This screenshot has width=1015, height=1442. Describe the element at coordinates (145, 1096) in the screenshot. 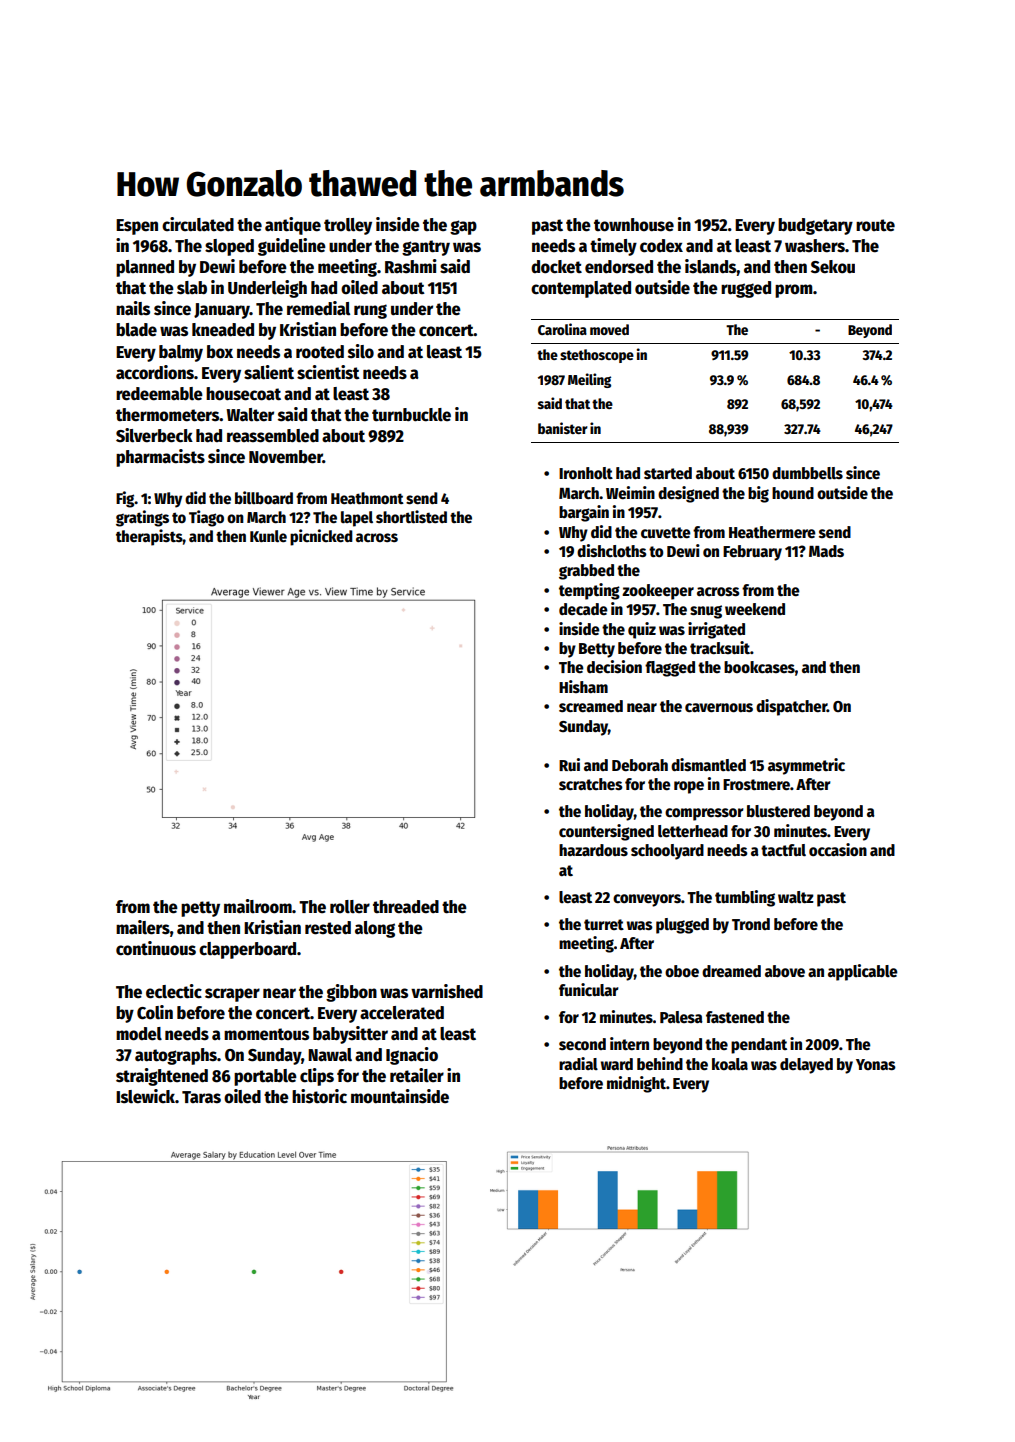

I see `Islewick` at that location.
